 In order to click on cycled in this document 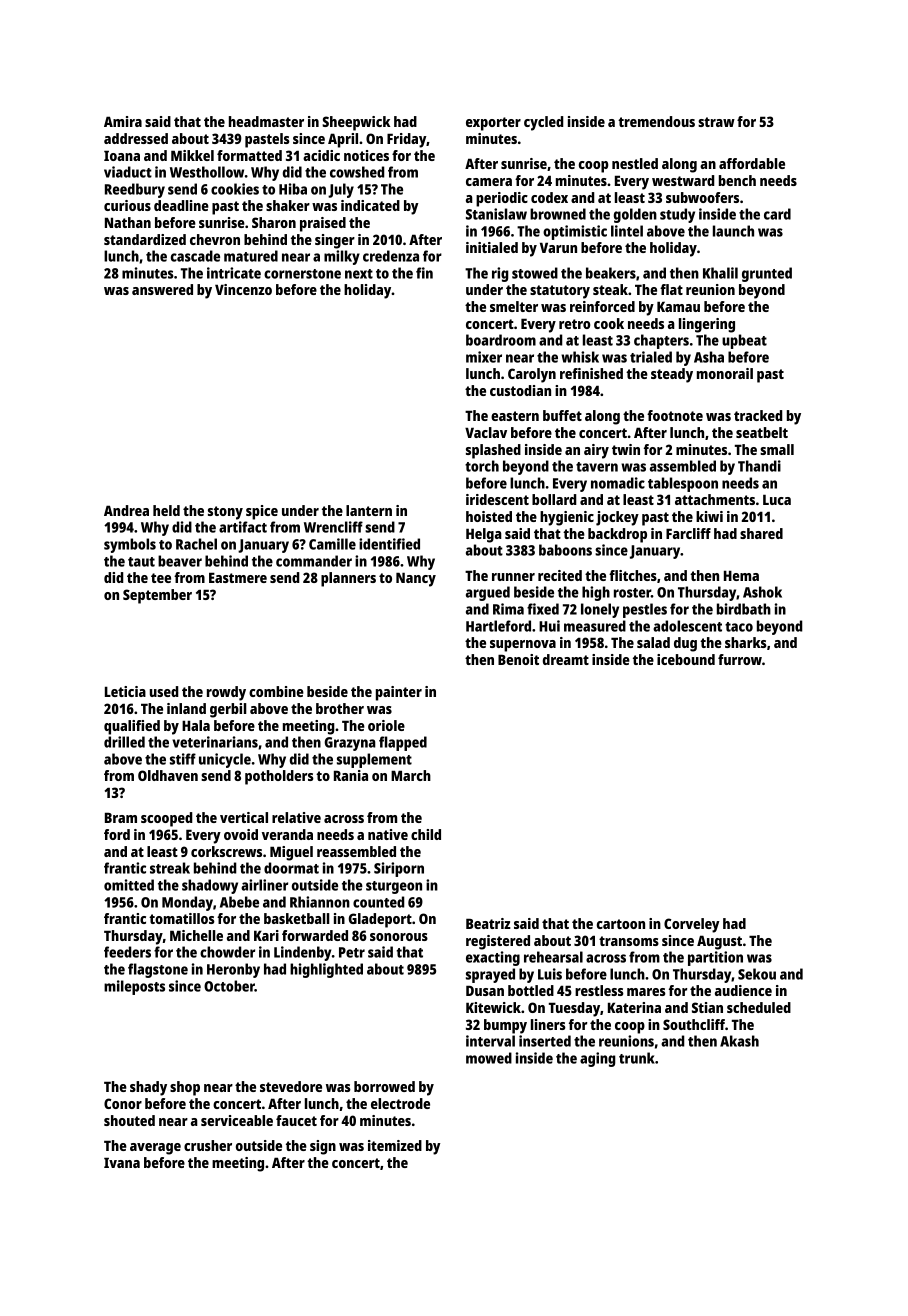, I will do `click(543, 123)`.
